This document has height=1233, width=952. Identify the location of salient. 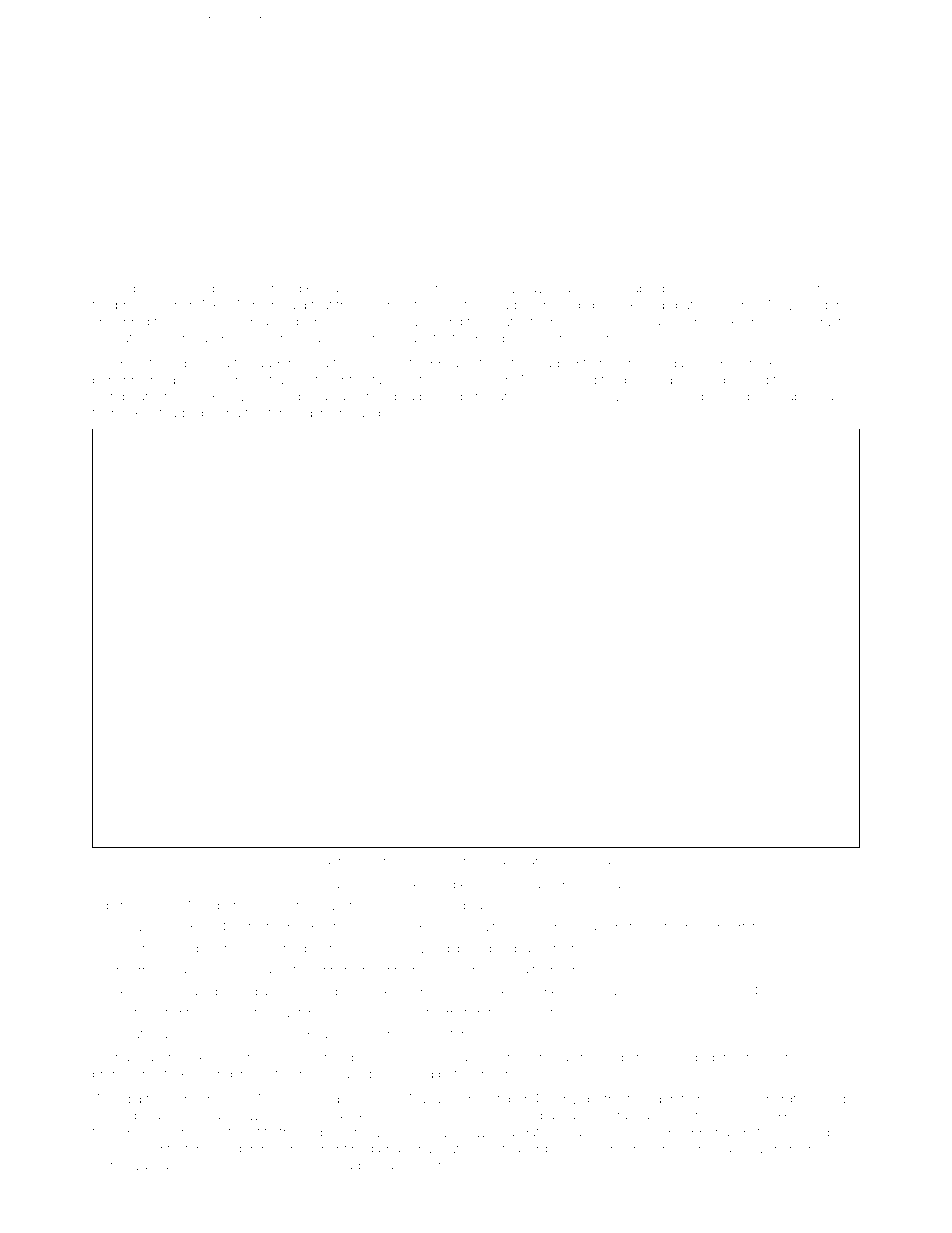
(344, 289).
